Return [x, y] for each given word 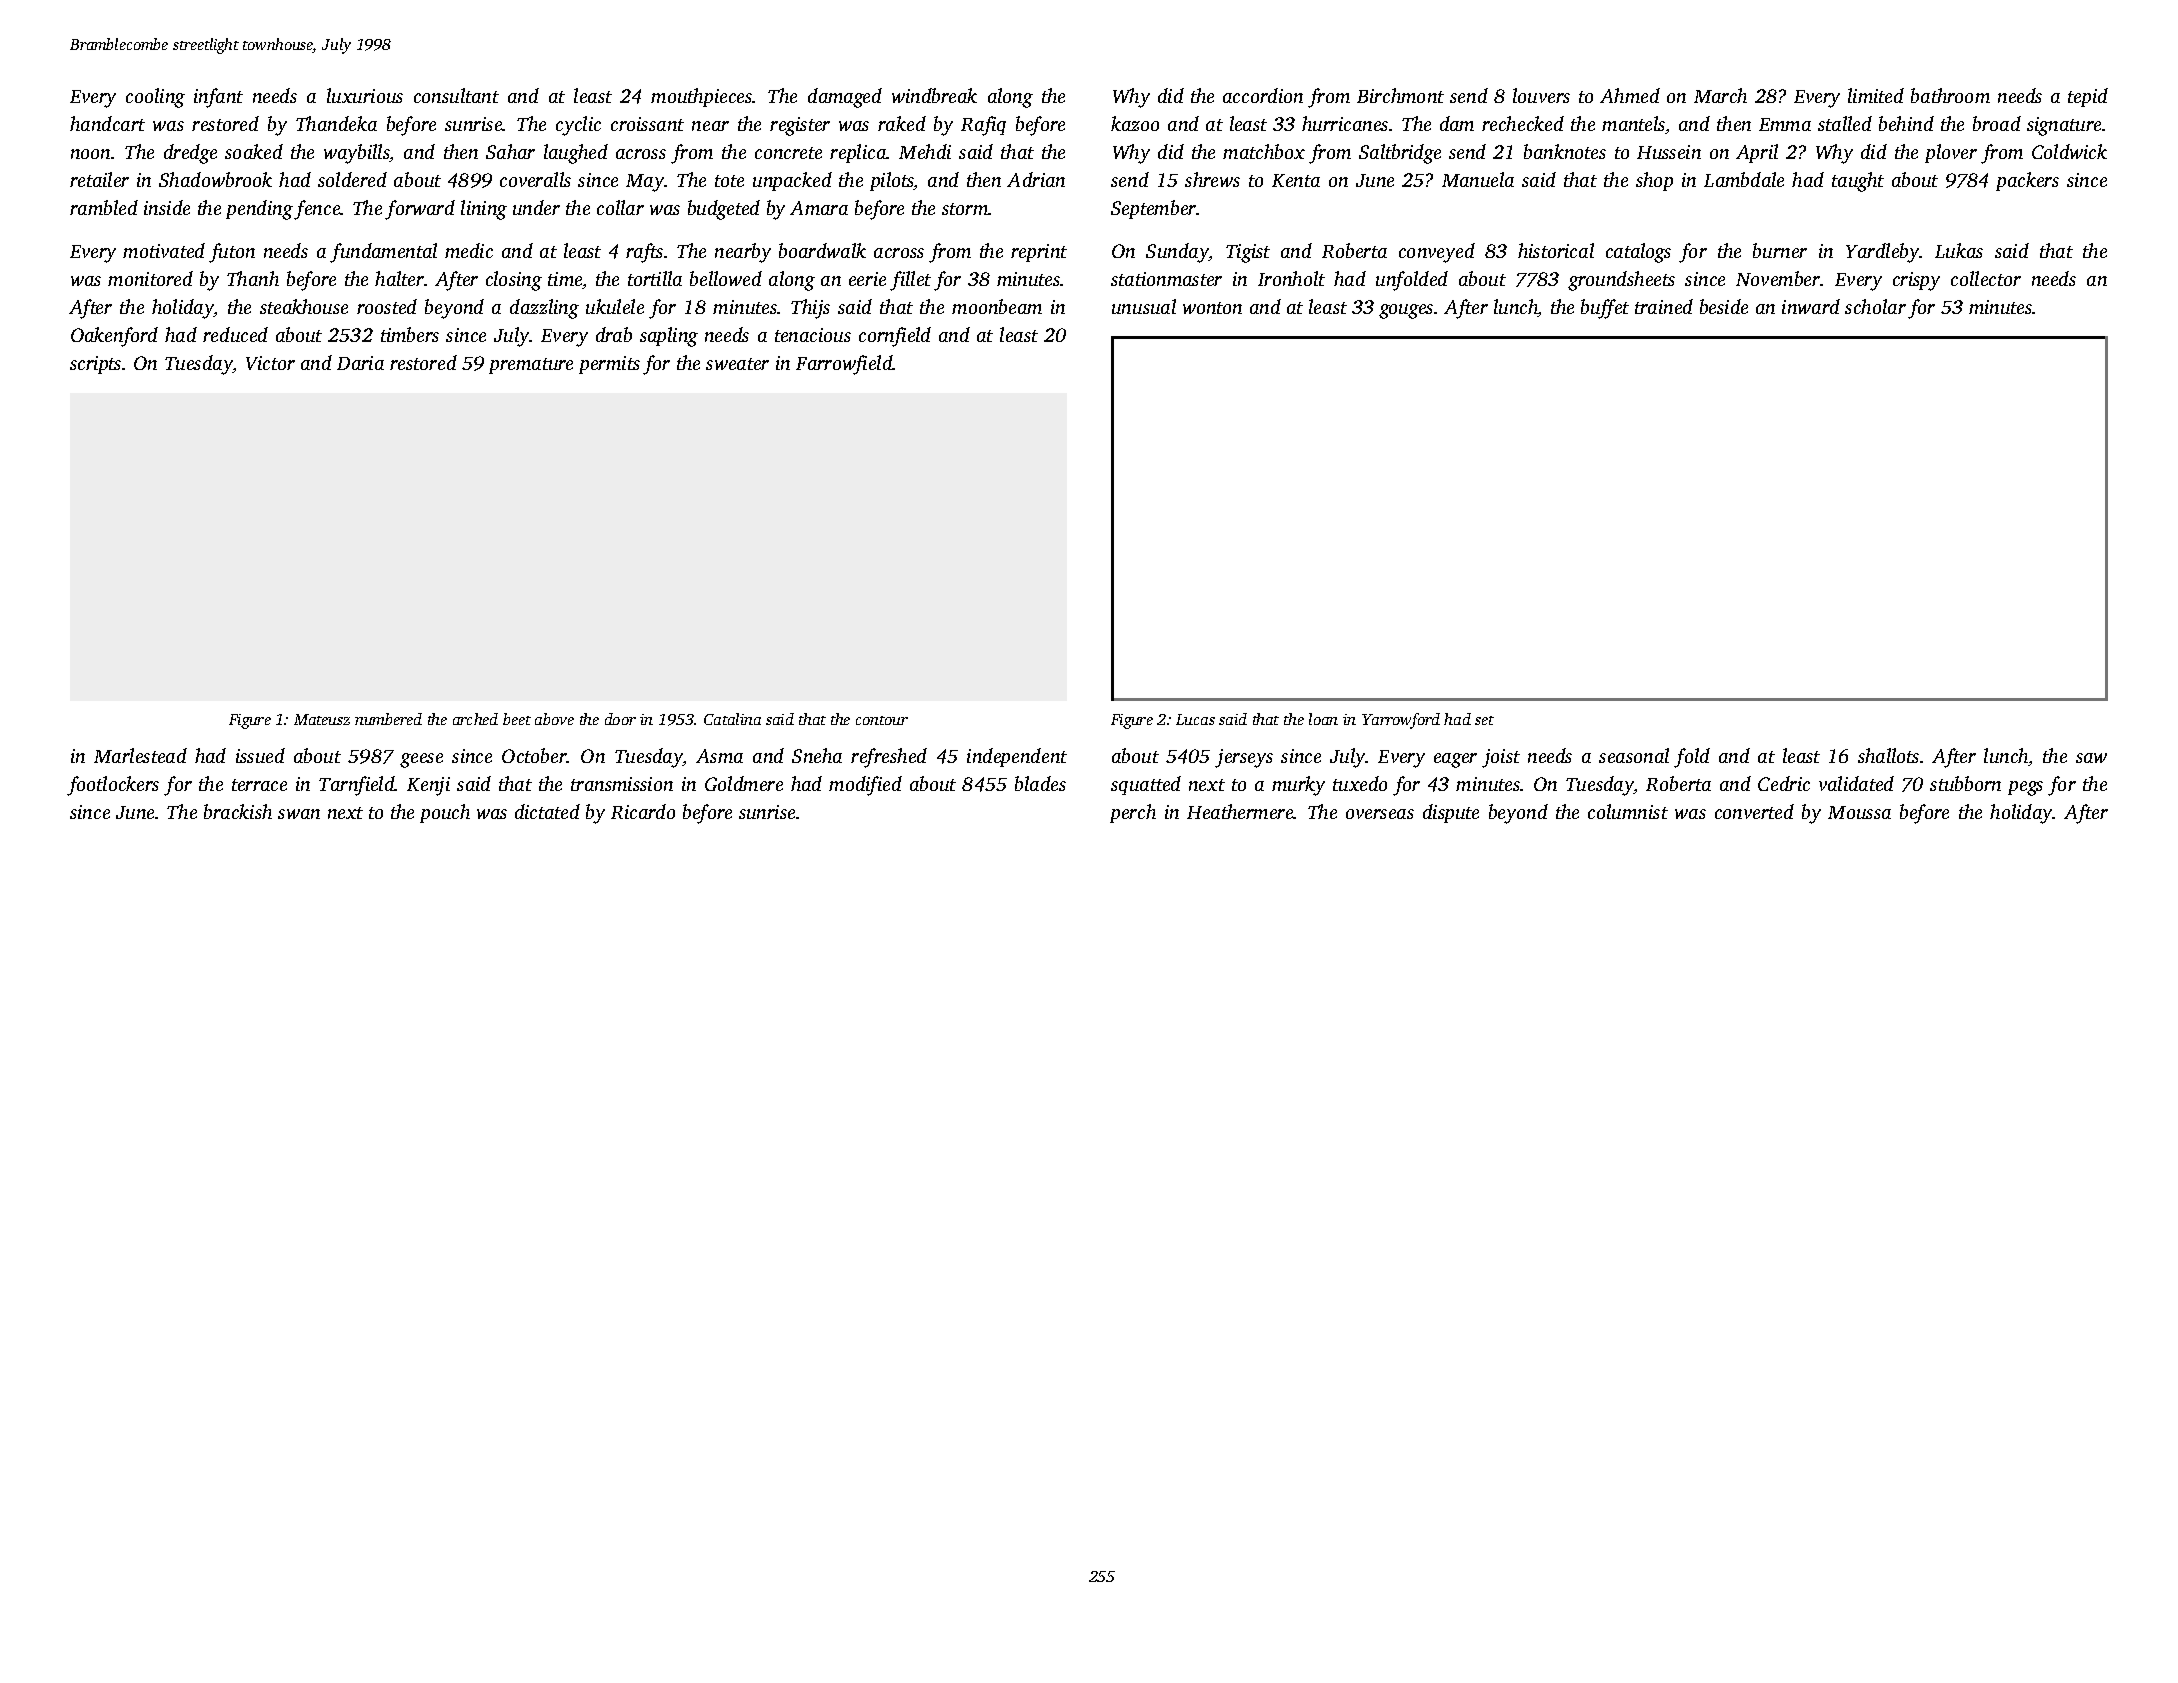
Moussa [1859, 812]
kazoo [1135, 123]
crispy [1916, 281]
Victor [270, 363]
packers [2027, 181]
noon [91, 154]
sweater [737, 364]
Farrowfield [844, 365]
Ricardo [643, 811]
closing [514, 281]
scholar [1875, 306]
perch [1133, 813]
